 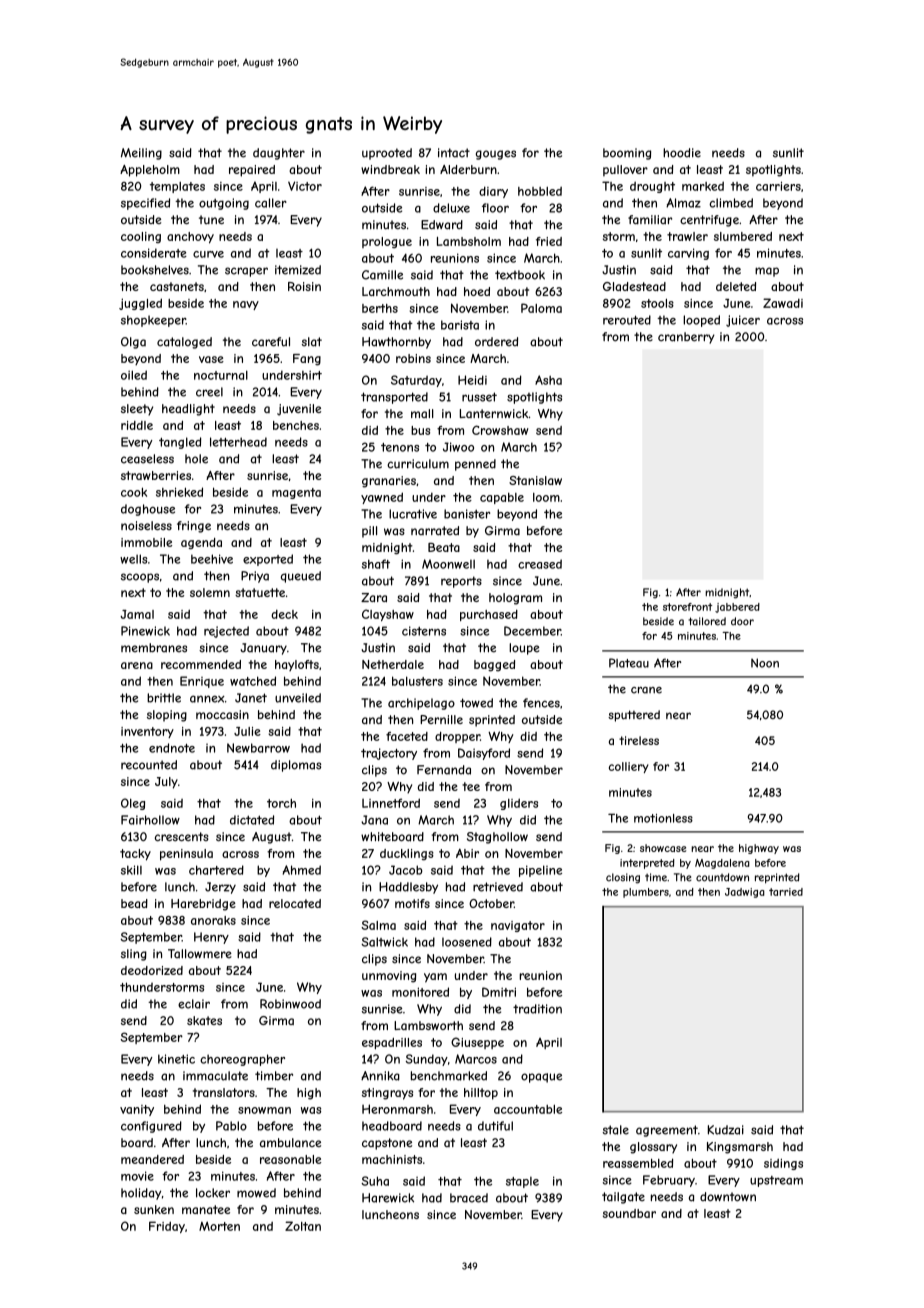 I want to click on tacky, so click(x=135, y=855).
